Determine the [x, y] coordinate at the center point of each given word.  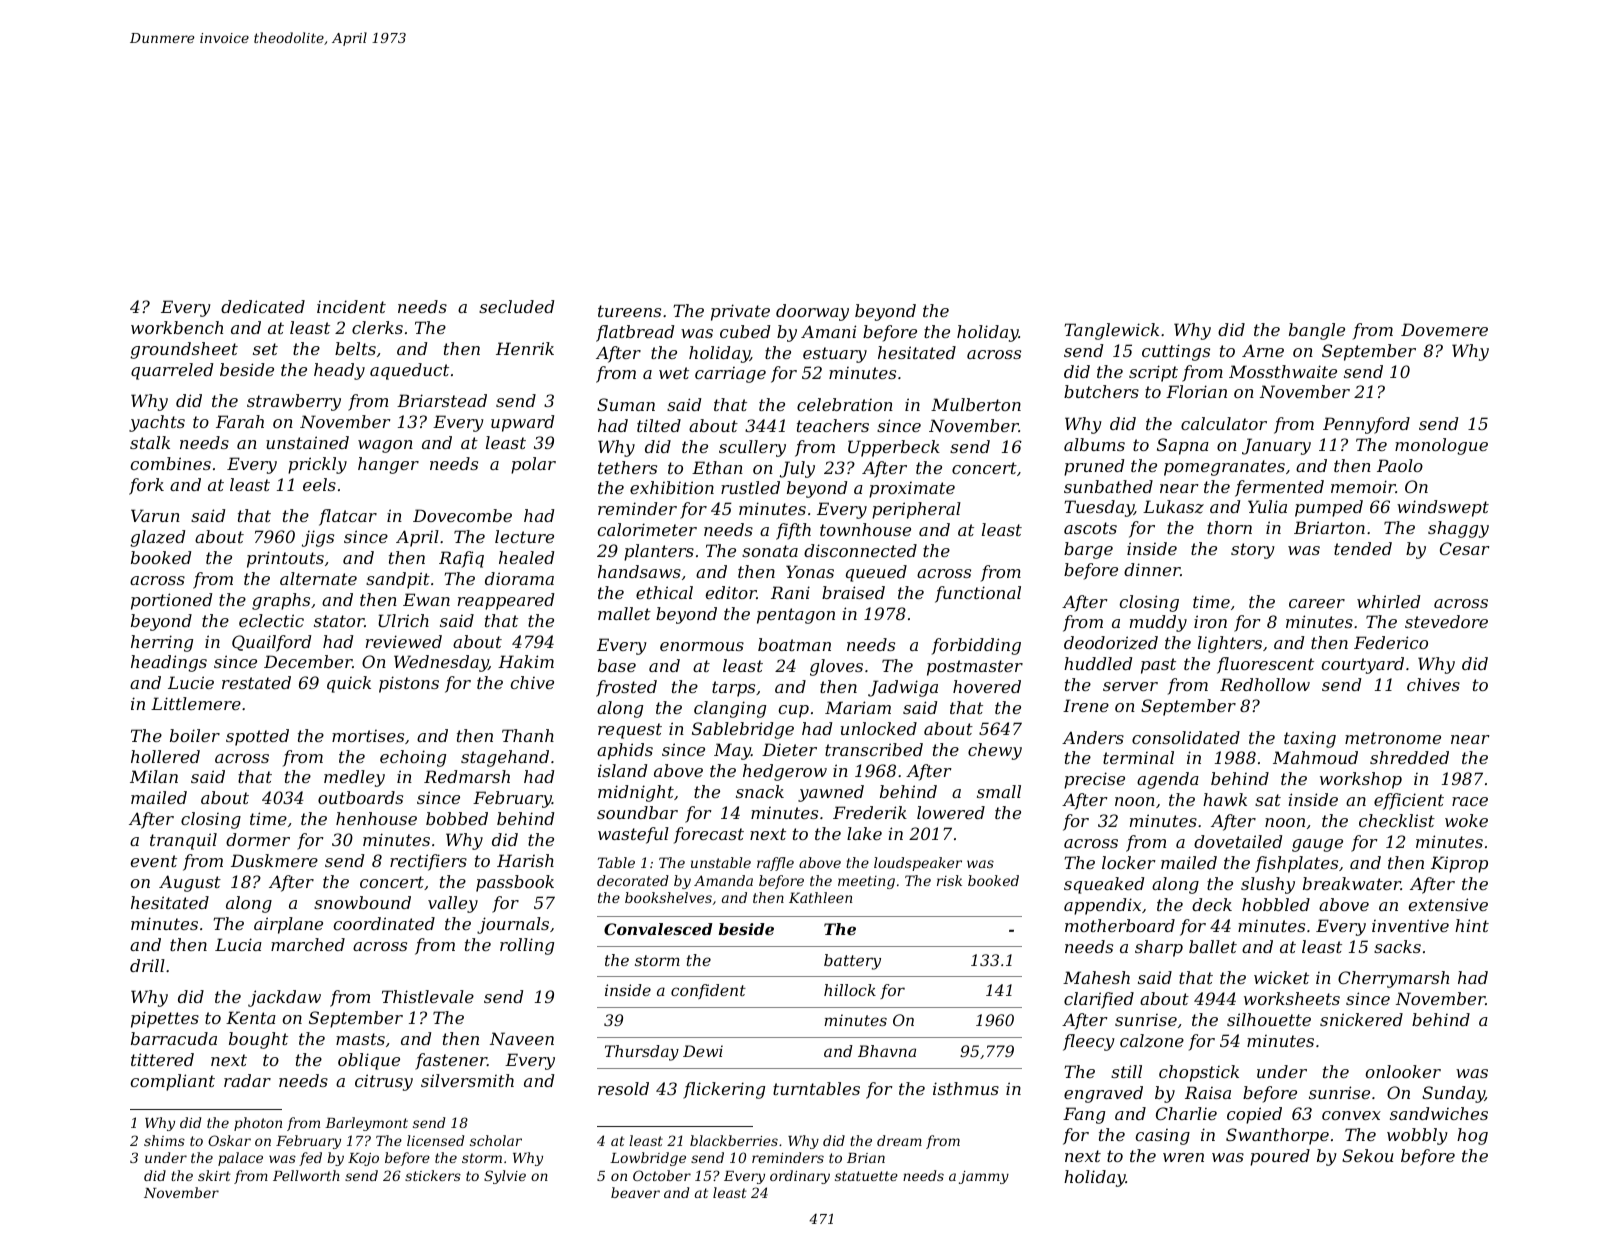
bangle [1317, 331]
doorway [812, 312]
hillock [850, 990]
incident [351, 306]
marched [308, 944]
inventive [1410, 925]
